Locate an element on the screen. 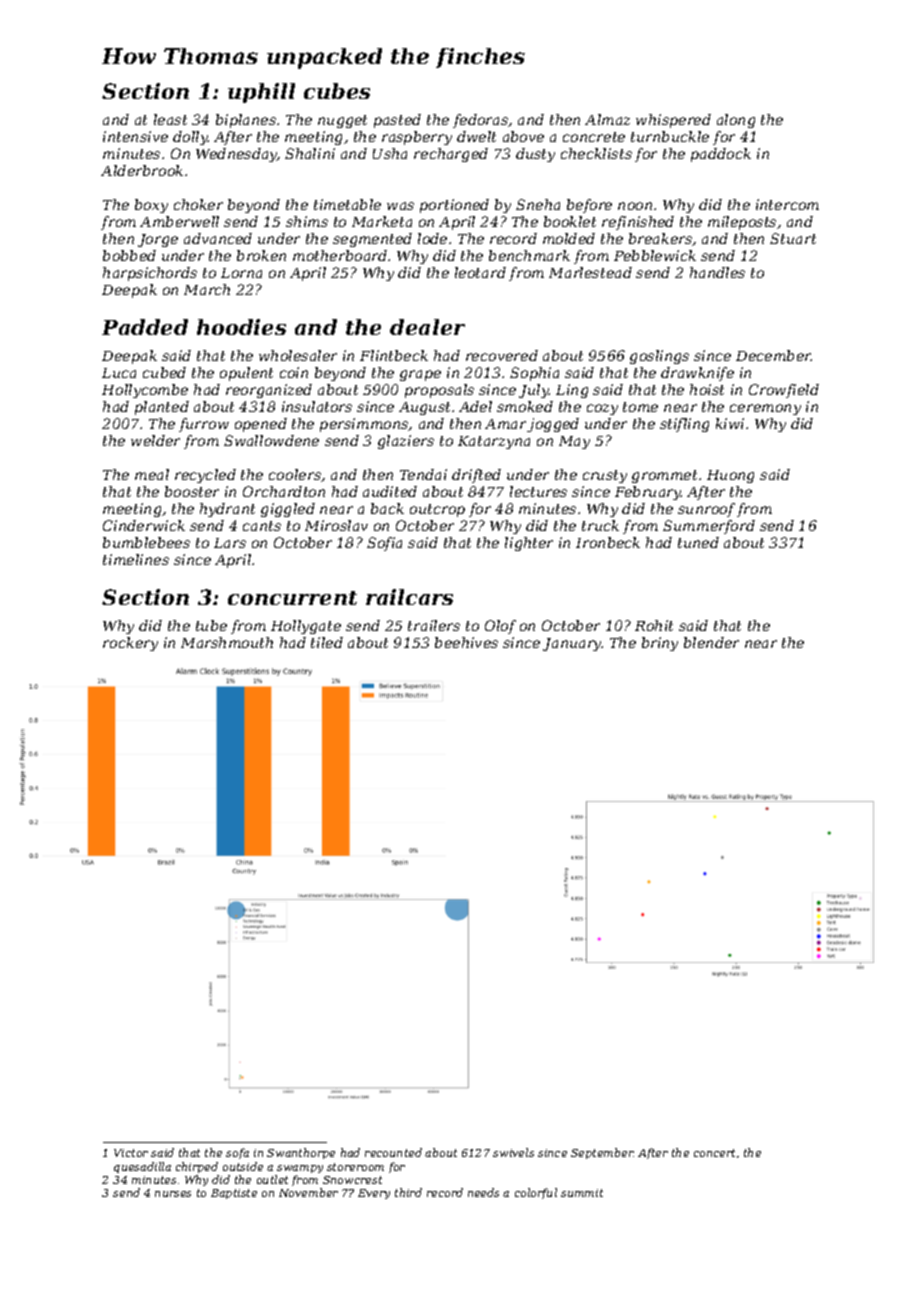  along is located at coordinates (736, 121).
